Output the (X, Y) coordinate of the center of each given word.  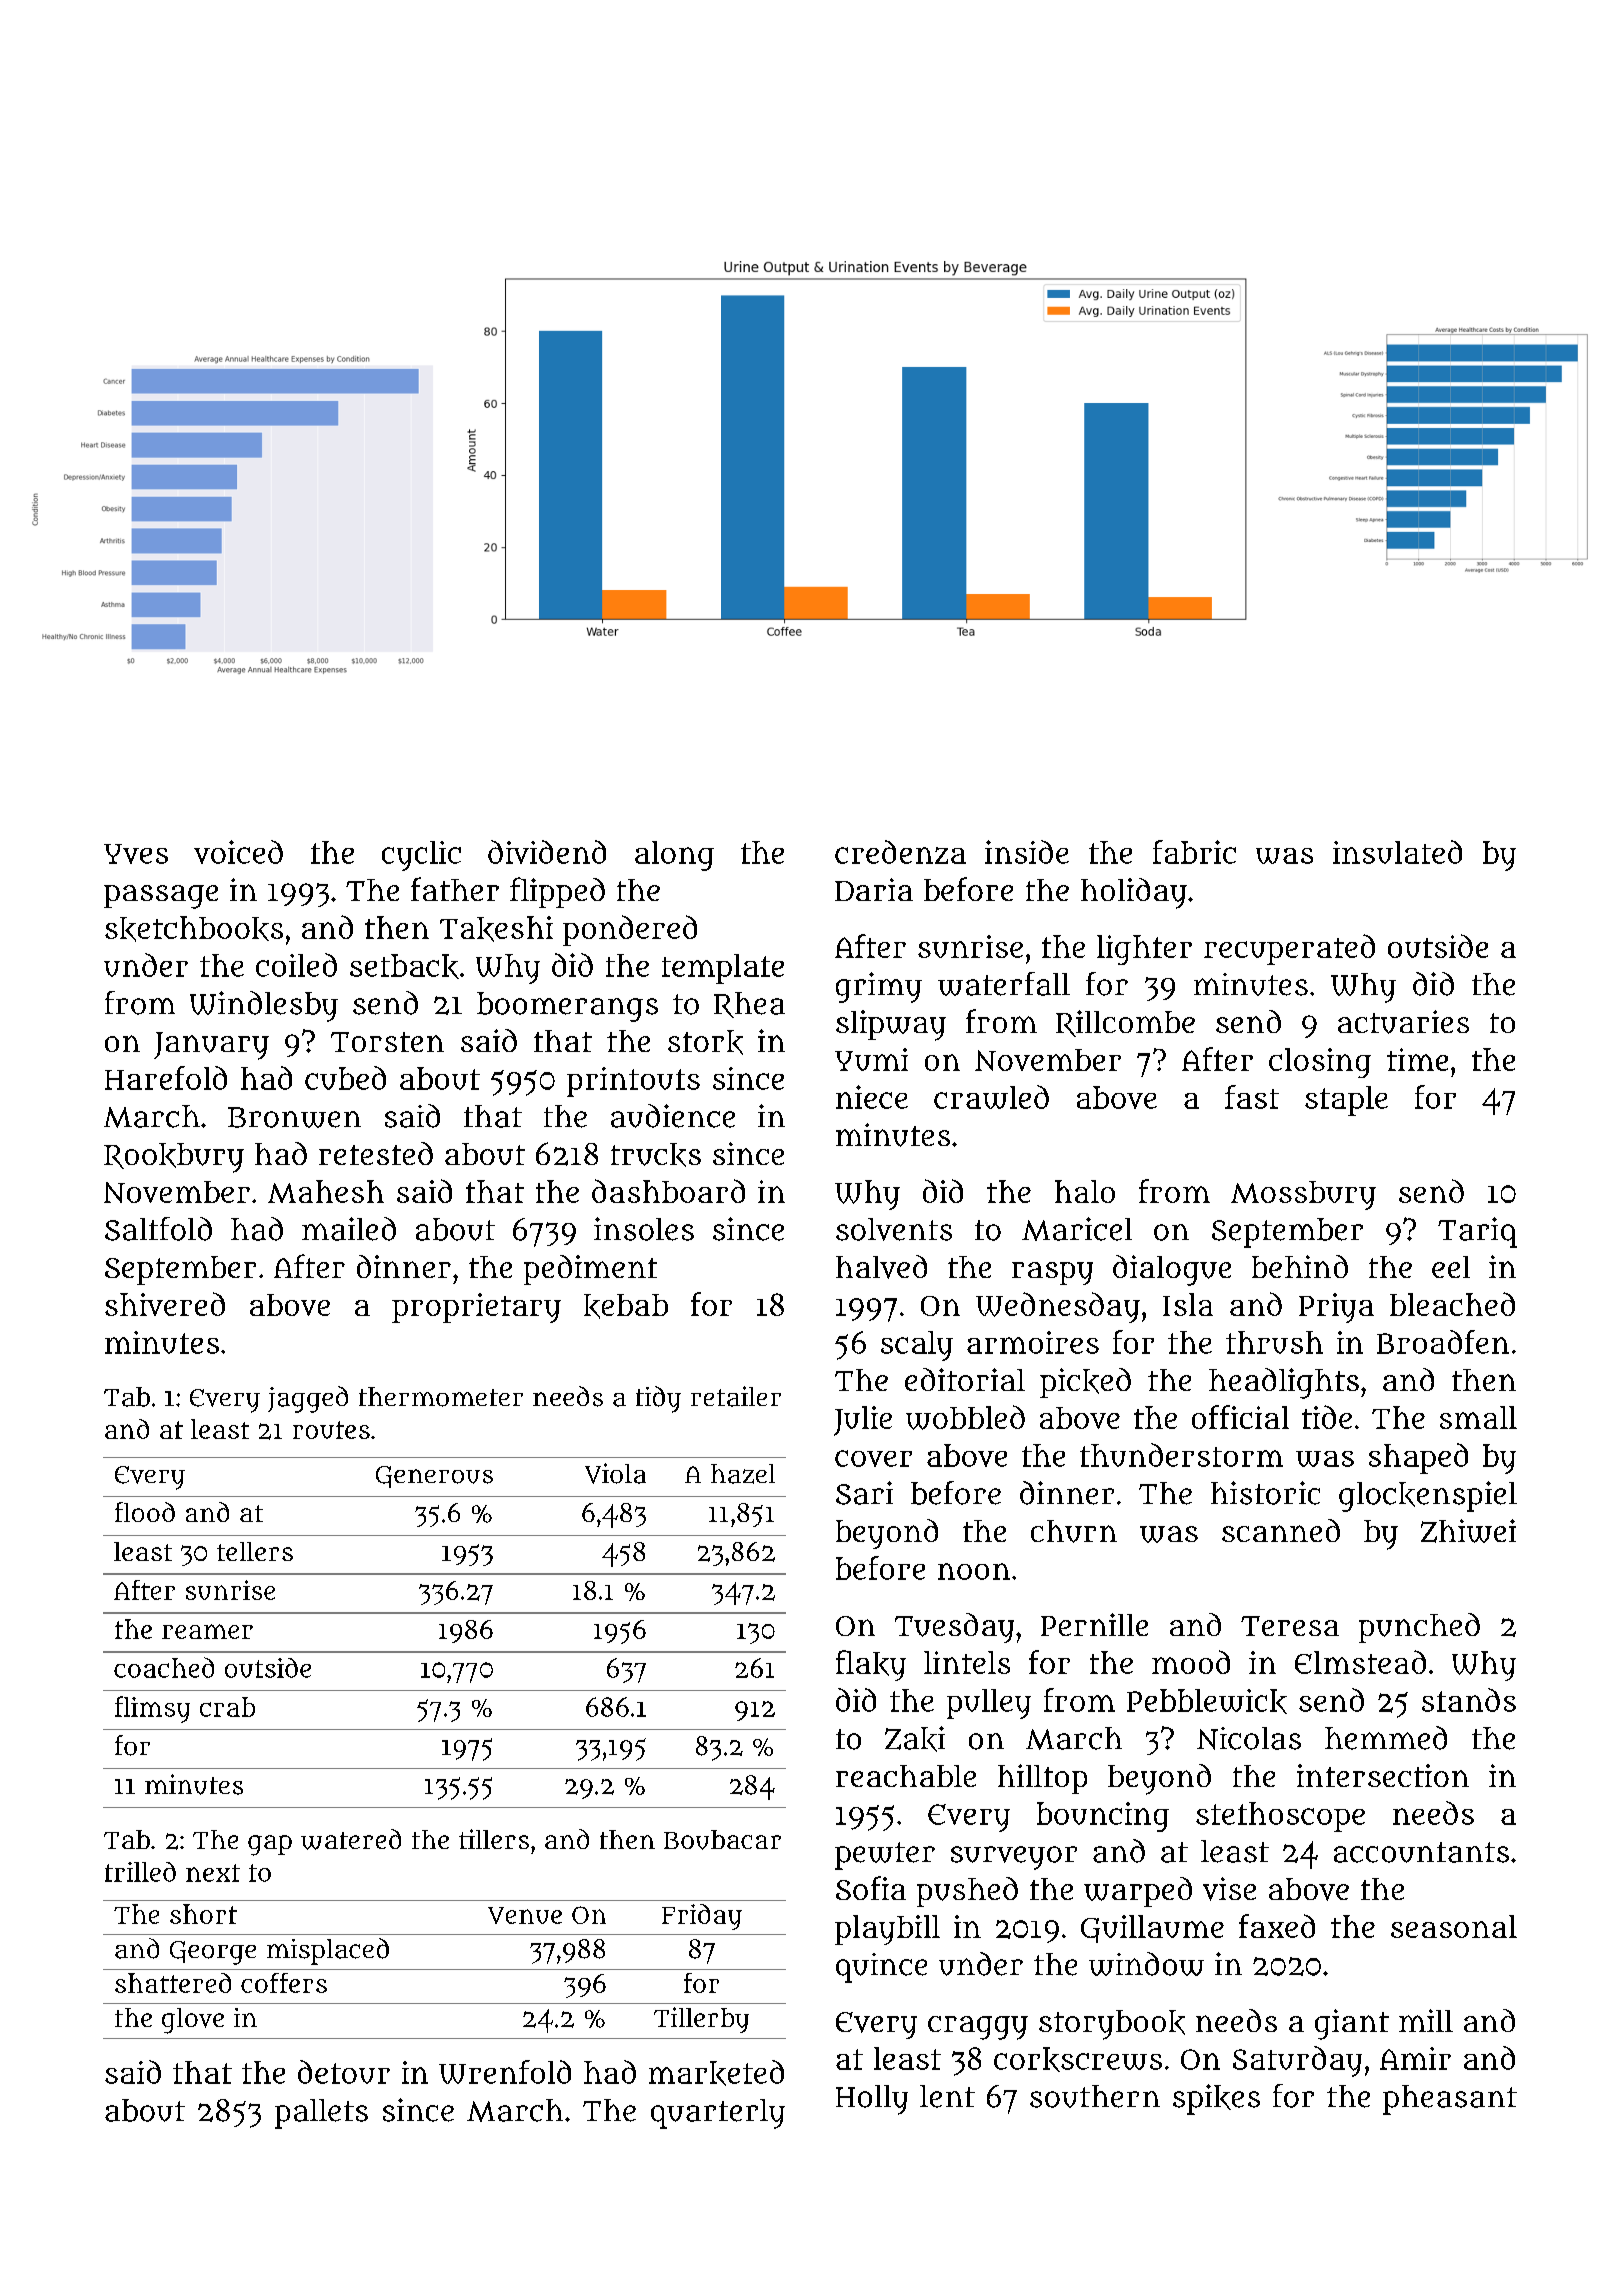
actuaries (1403, 1022)
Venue (525, 1915)
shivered (165, 1304)
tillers (494, 1839)
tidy (658, 1399)
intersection (1383, 1775)
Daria (874, 889)
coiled (296, 965)
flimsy (152, 1709)
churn (1074, 1531)
